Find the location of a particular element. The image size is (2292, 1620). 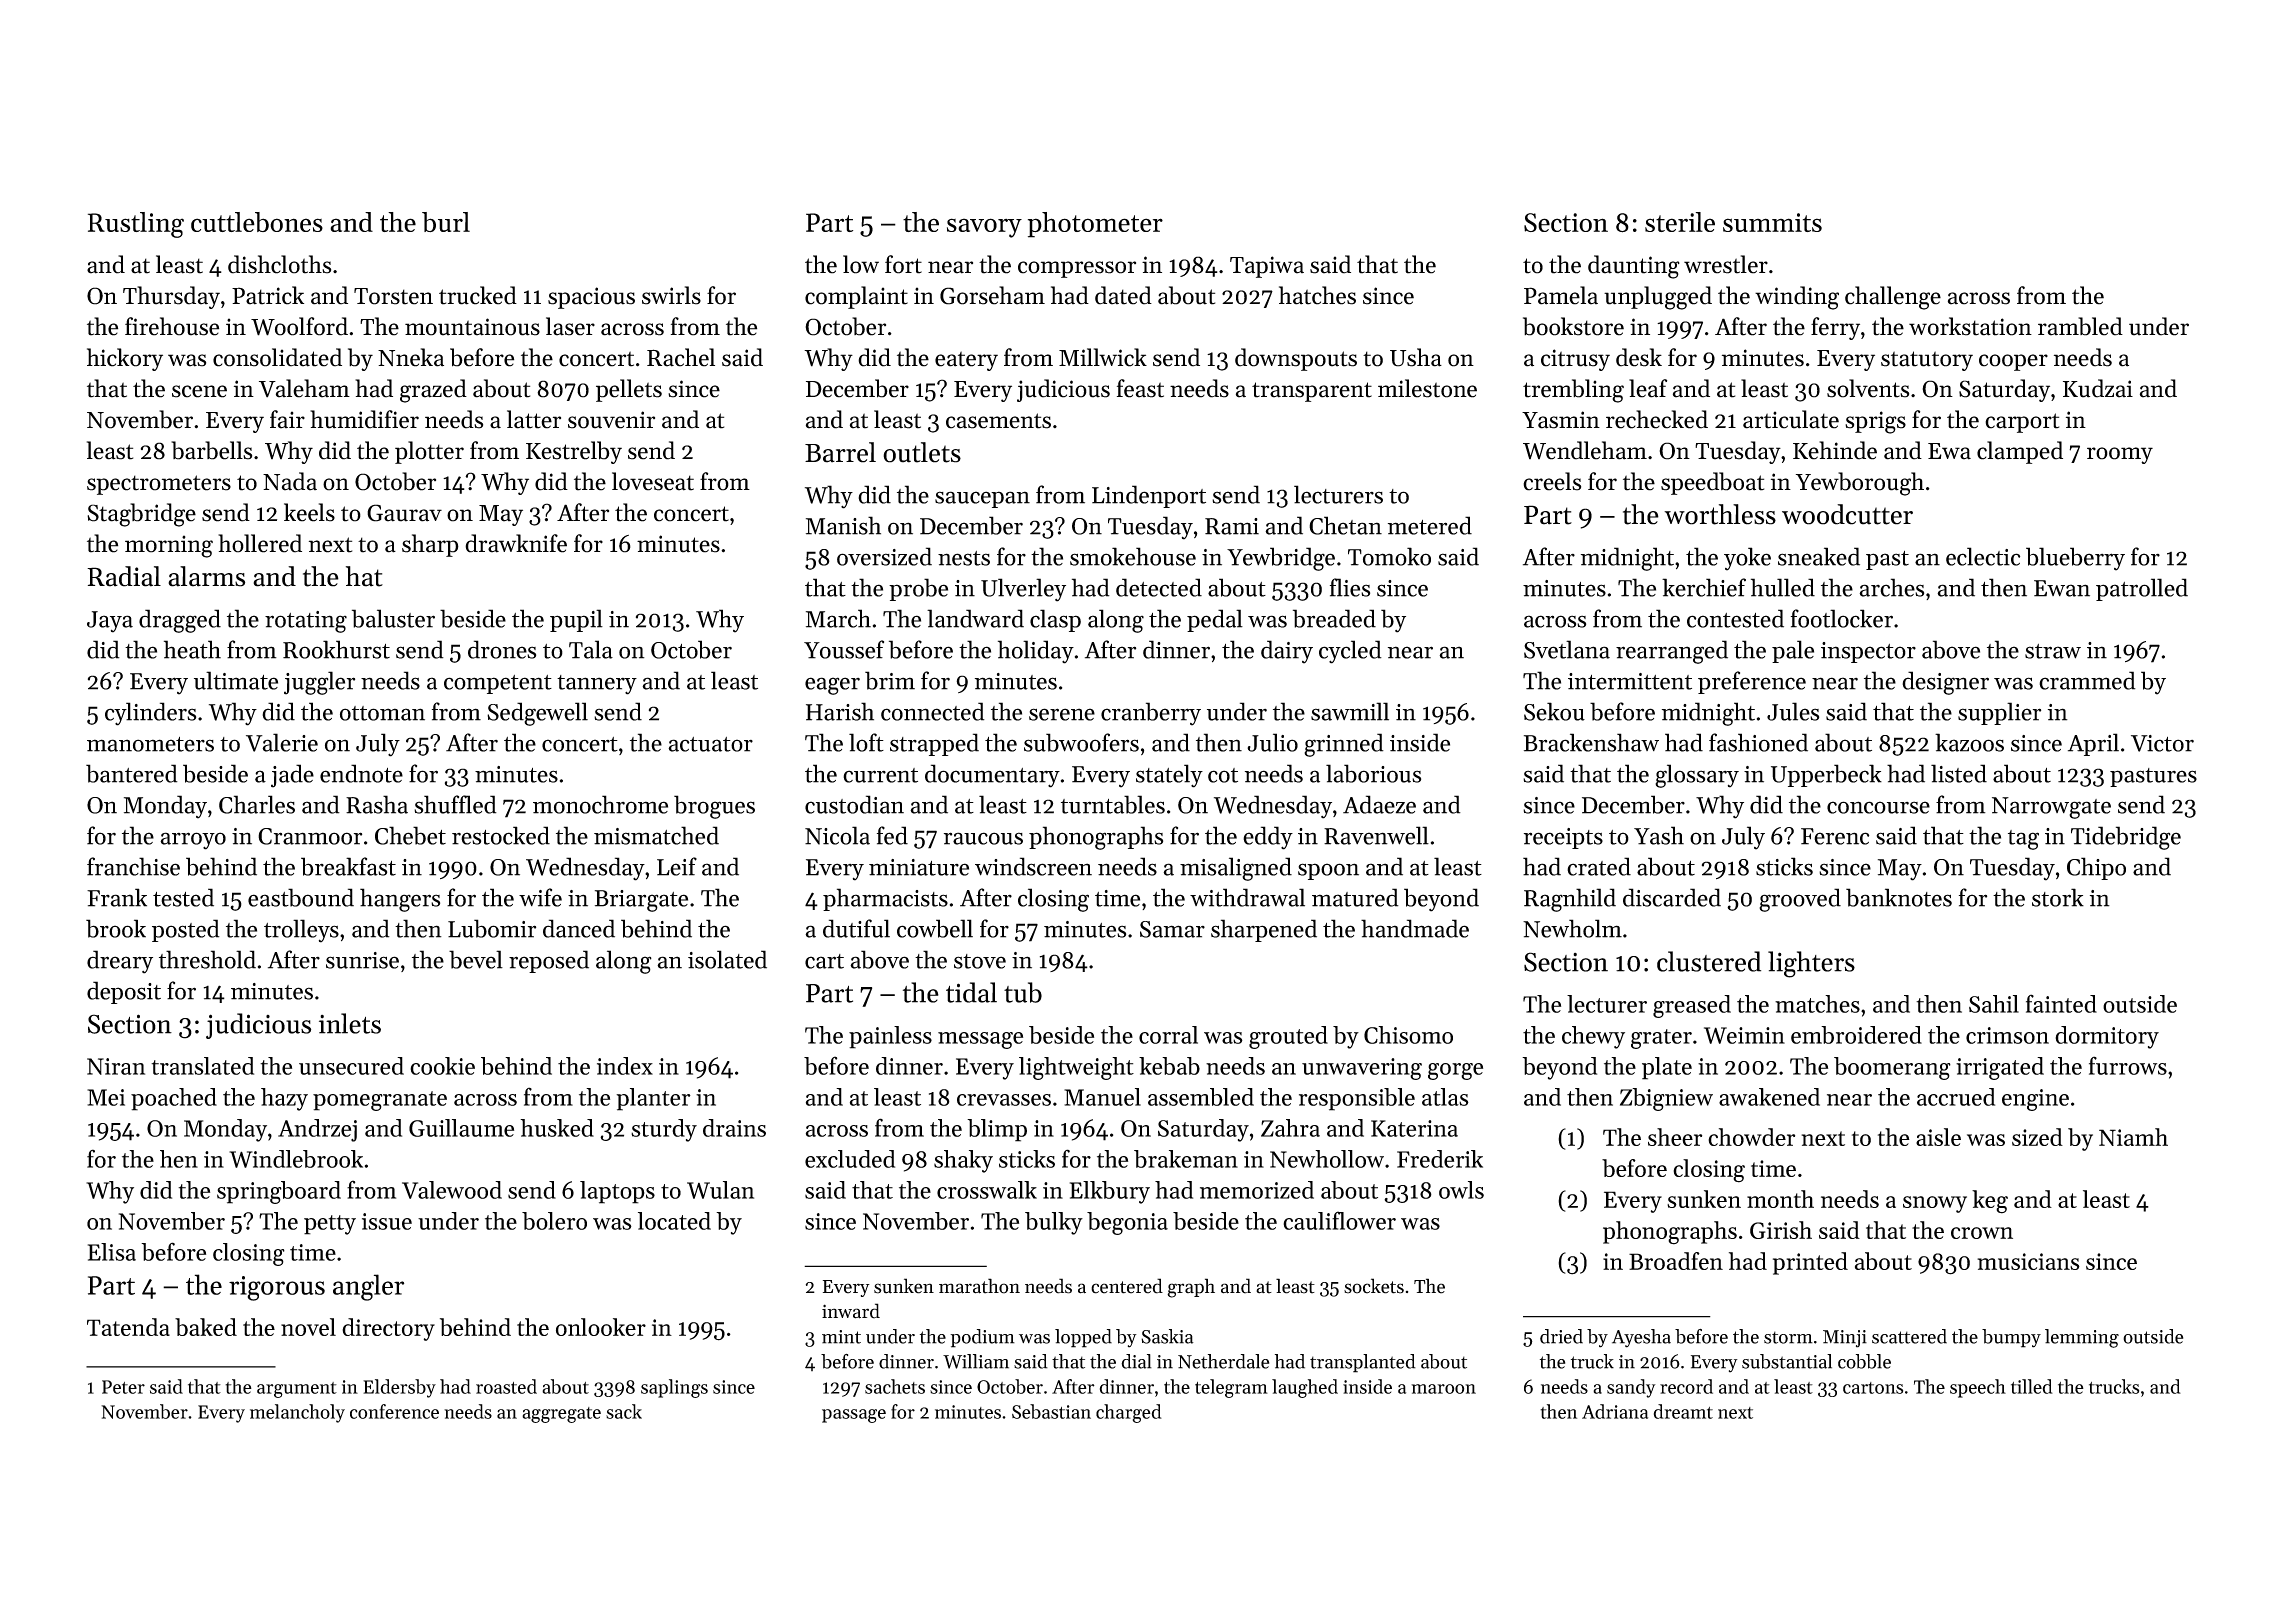

blueberry is located at coordinates (2075, 559).
